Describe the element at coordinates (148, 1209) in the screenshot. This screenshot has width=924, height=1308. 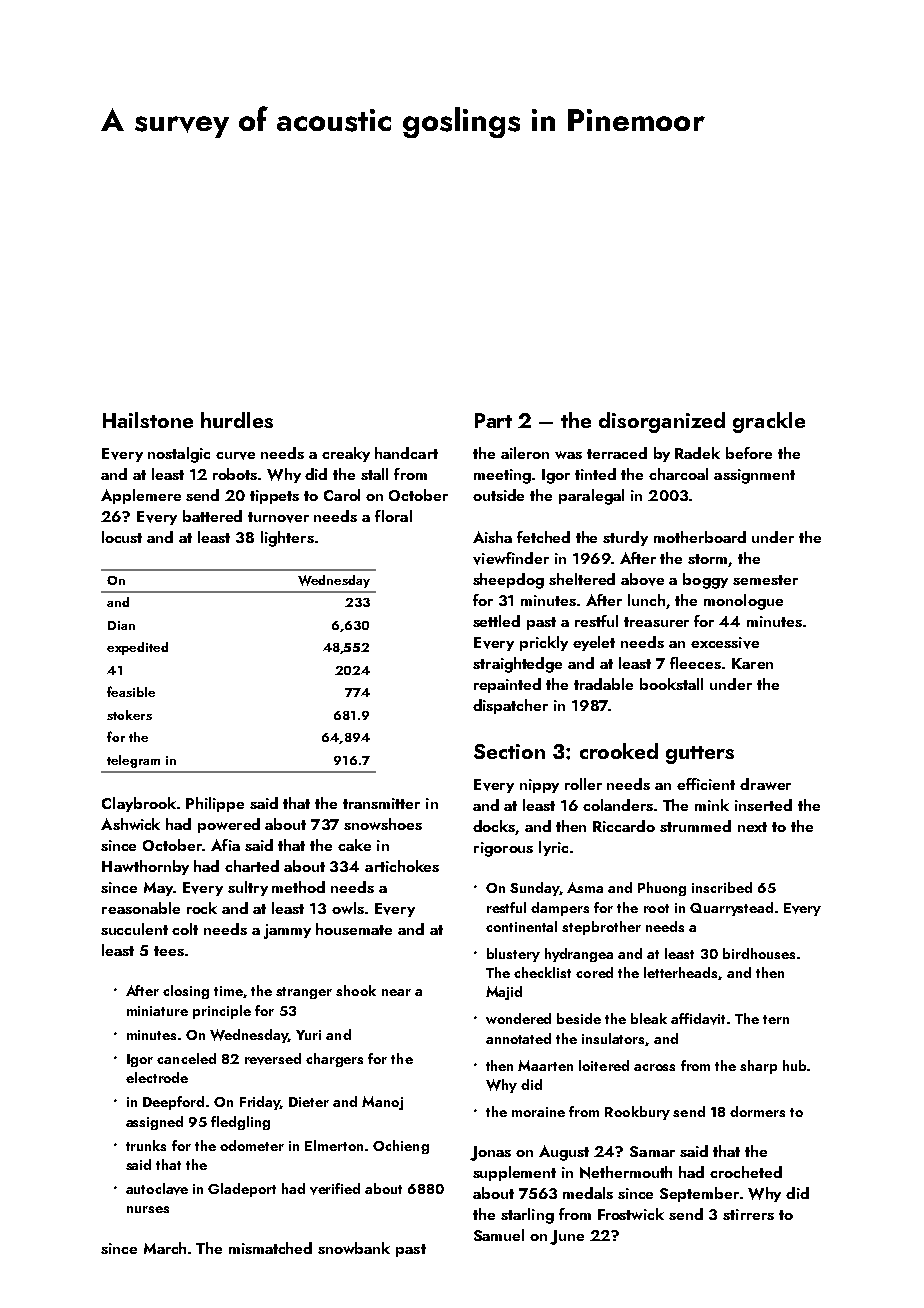
I see `nurses` at that location.
